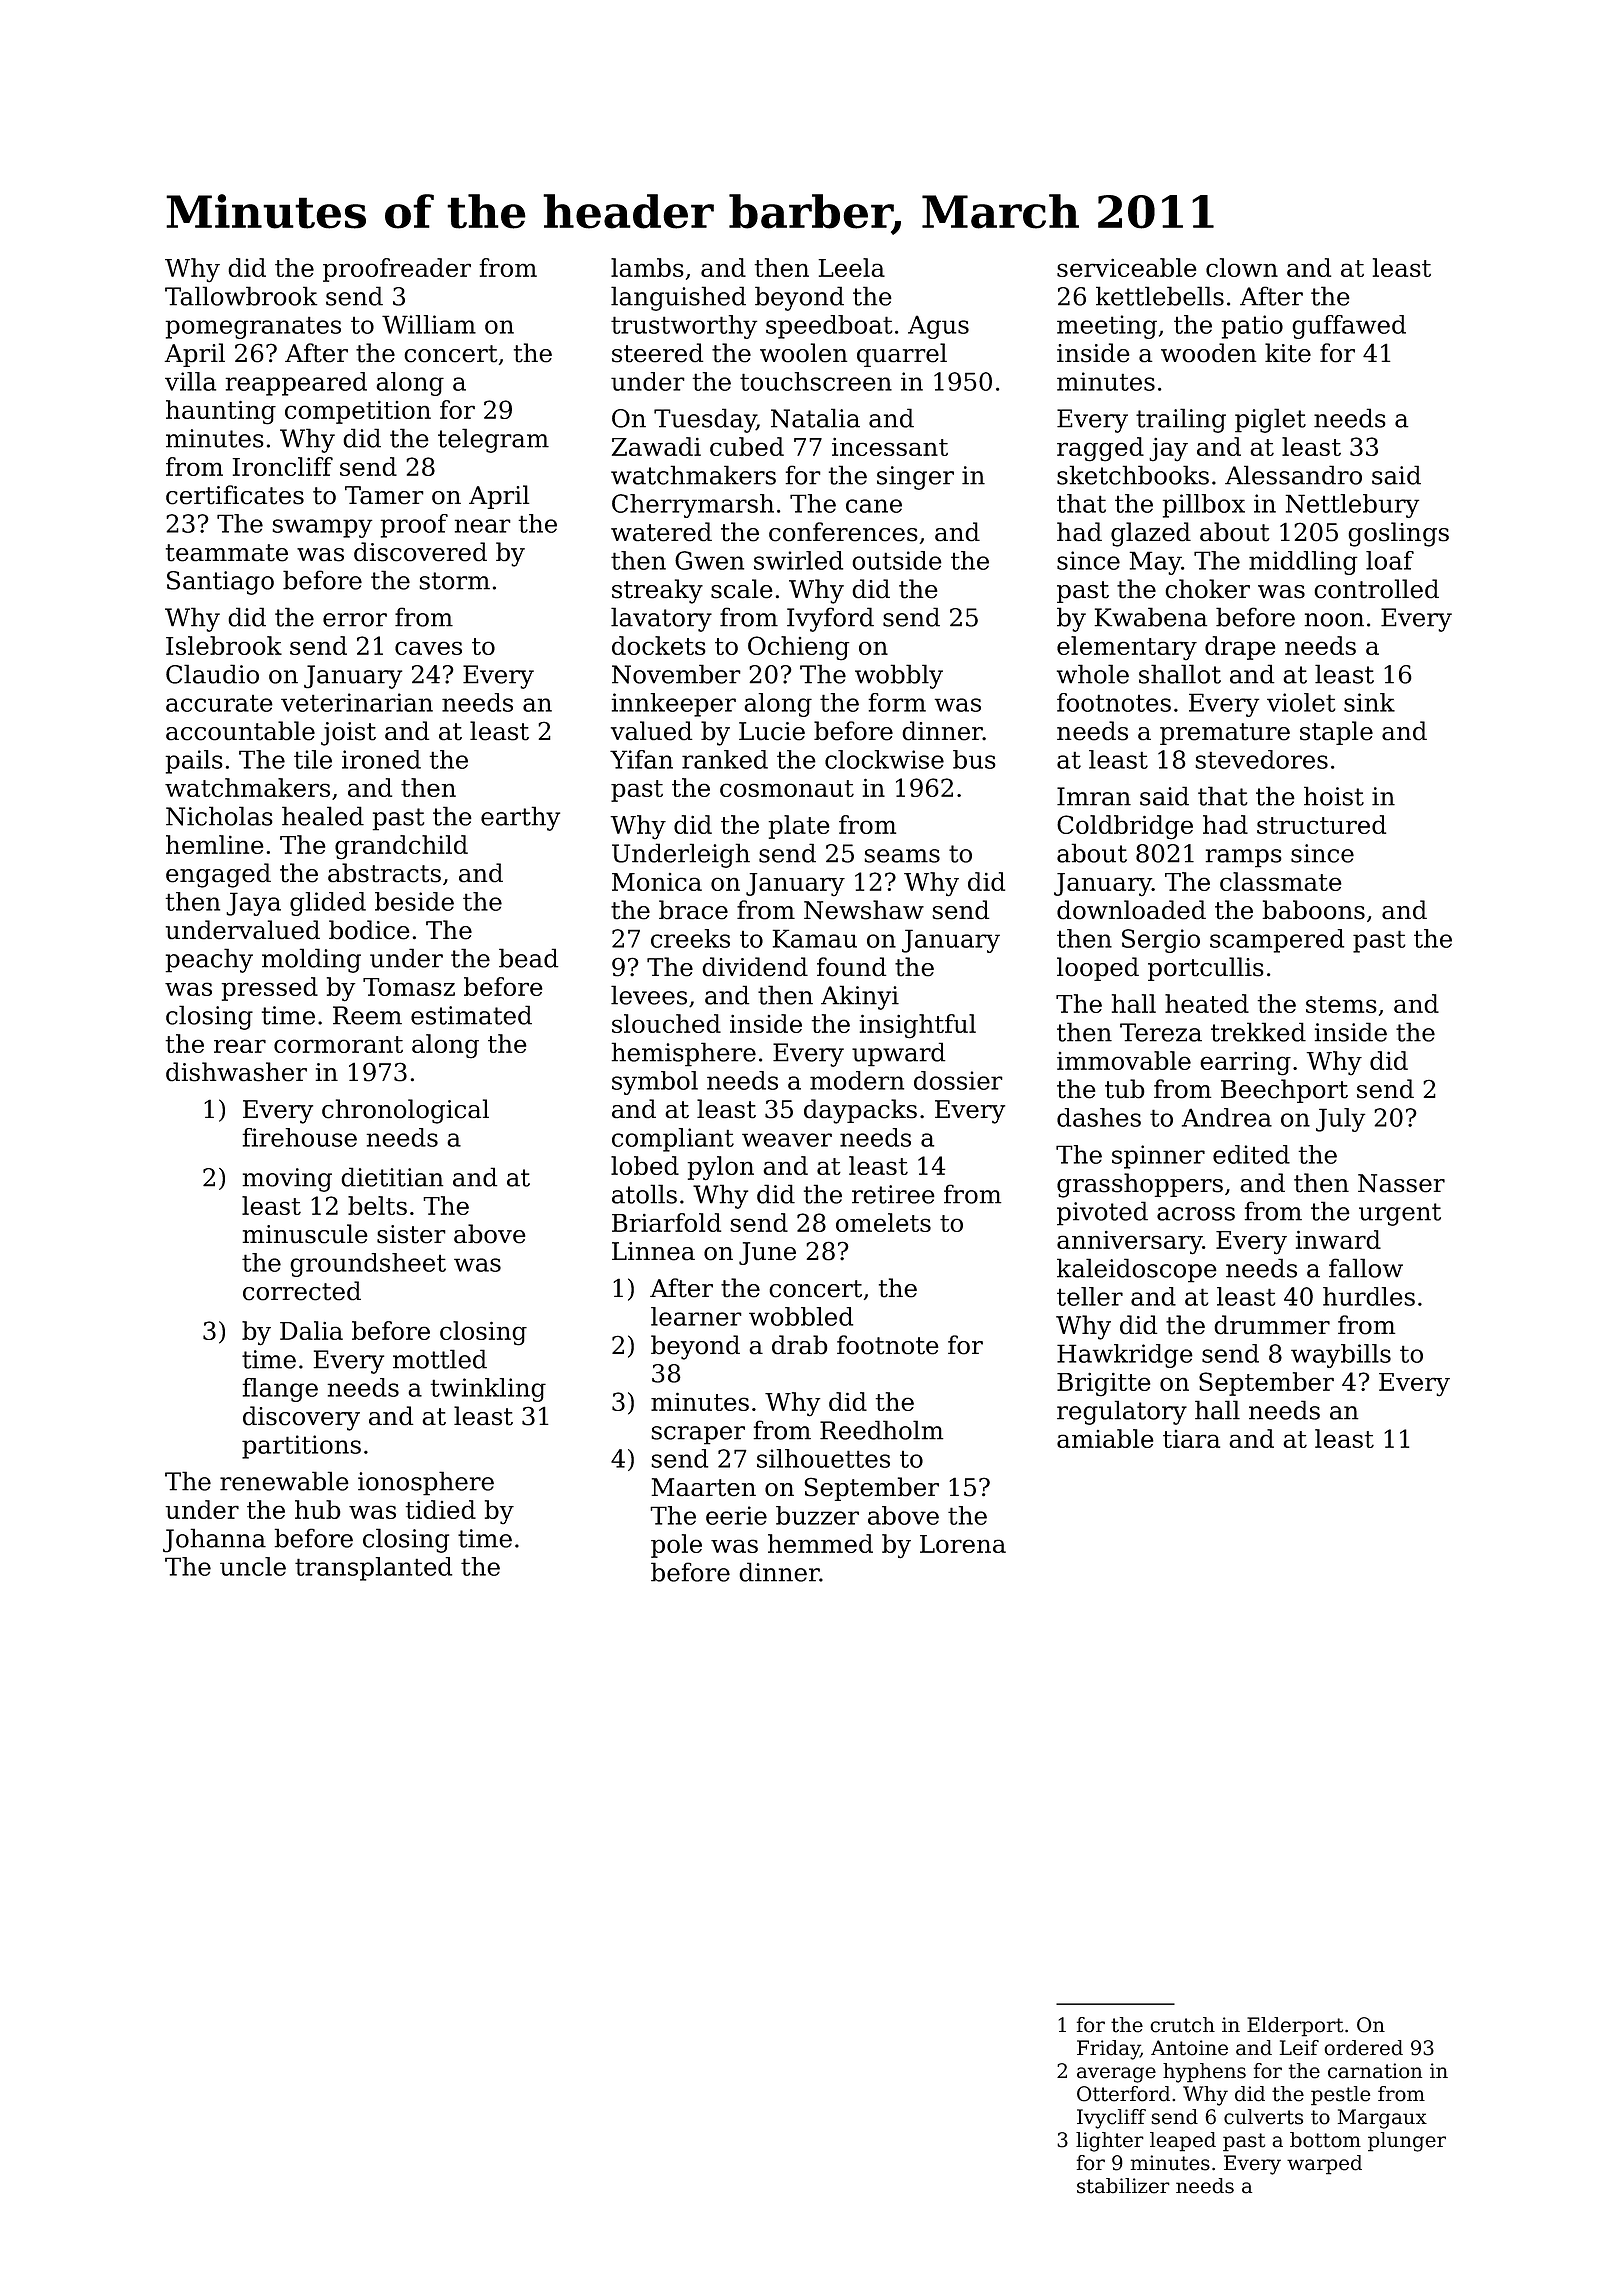  I want to click on lighter, so click(1110, 2142).
